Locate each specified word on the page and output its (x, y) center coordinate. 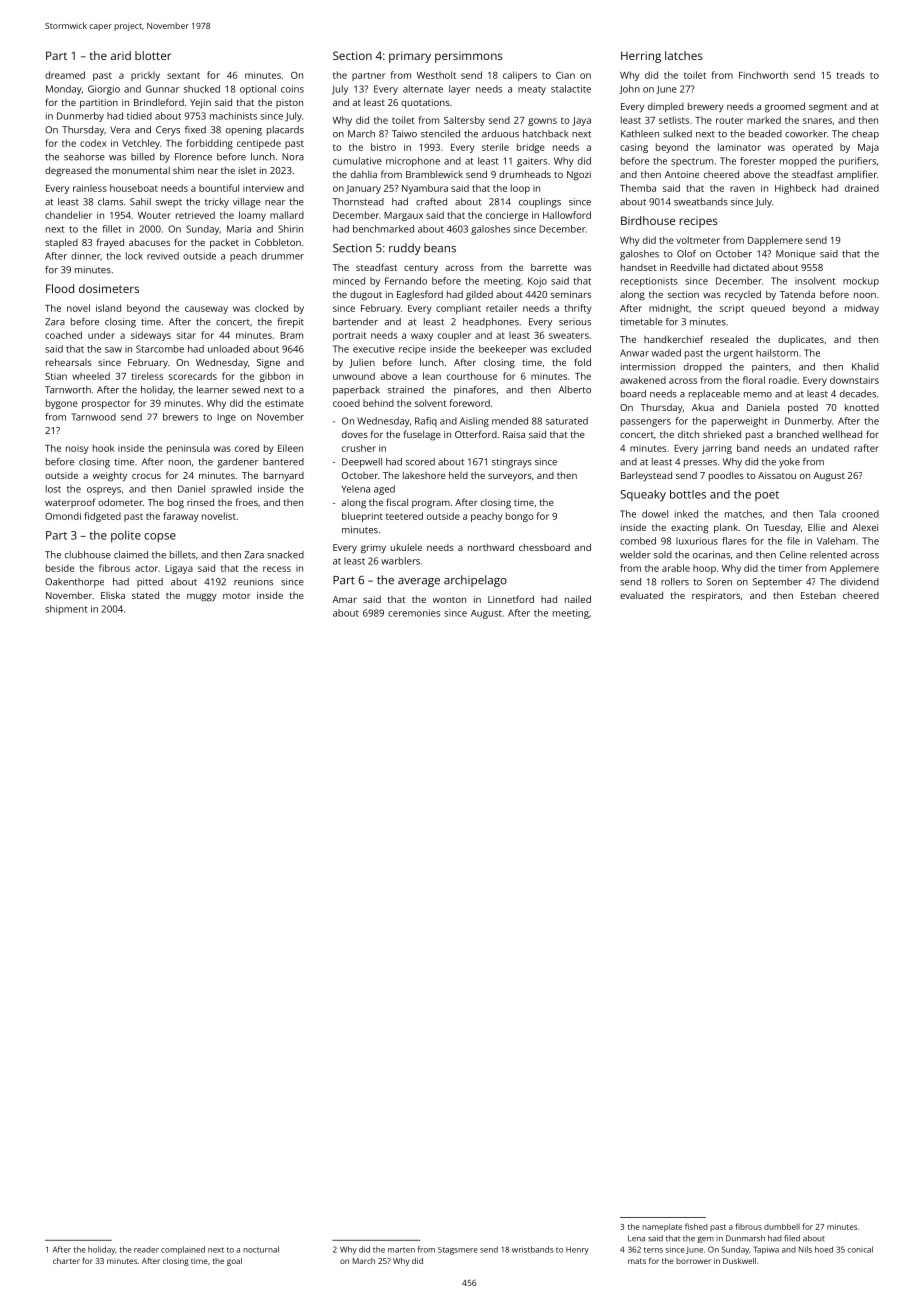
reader (146, 1249)
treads (851, 75)
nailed (578, 599)
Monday (64, 90)
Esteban (818, 595)
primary (410, 57)
